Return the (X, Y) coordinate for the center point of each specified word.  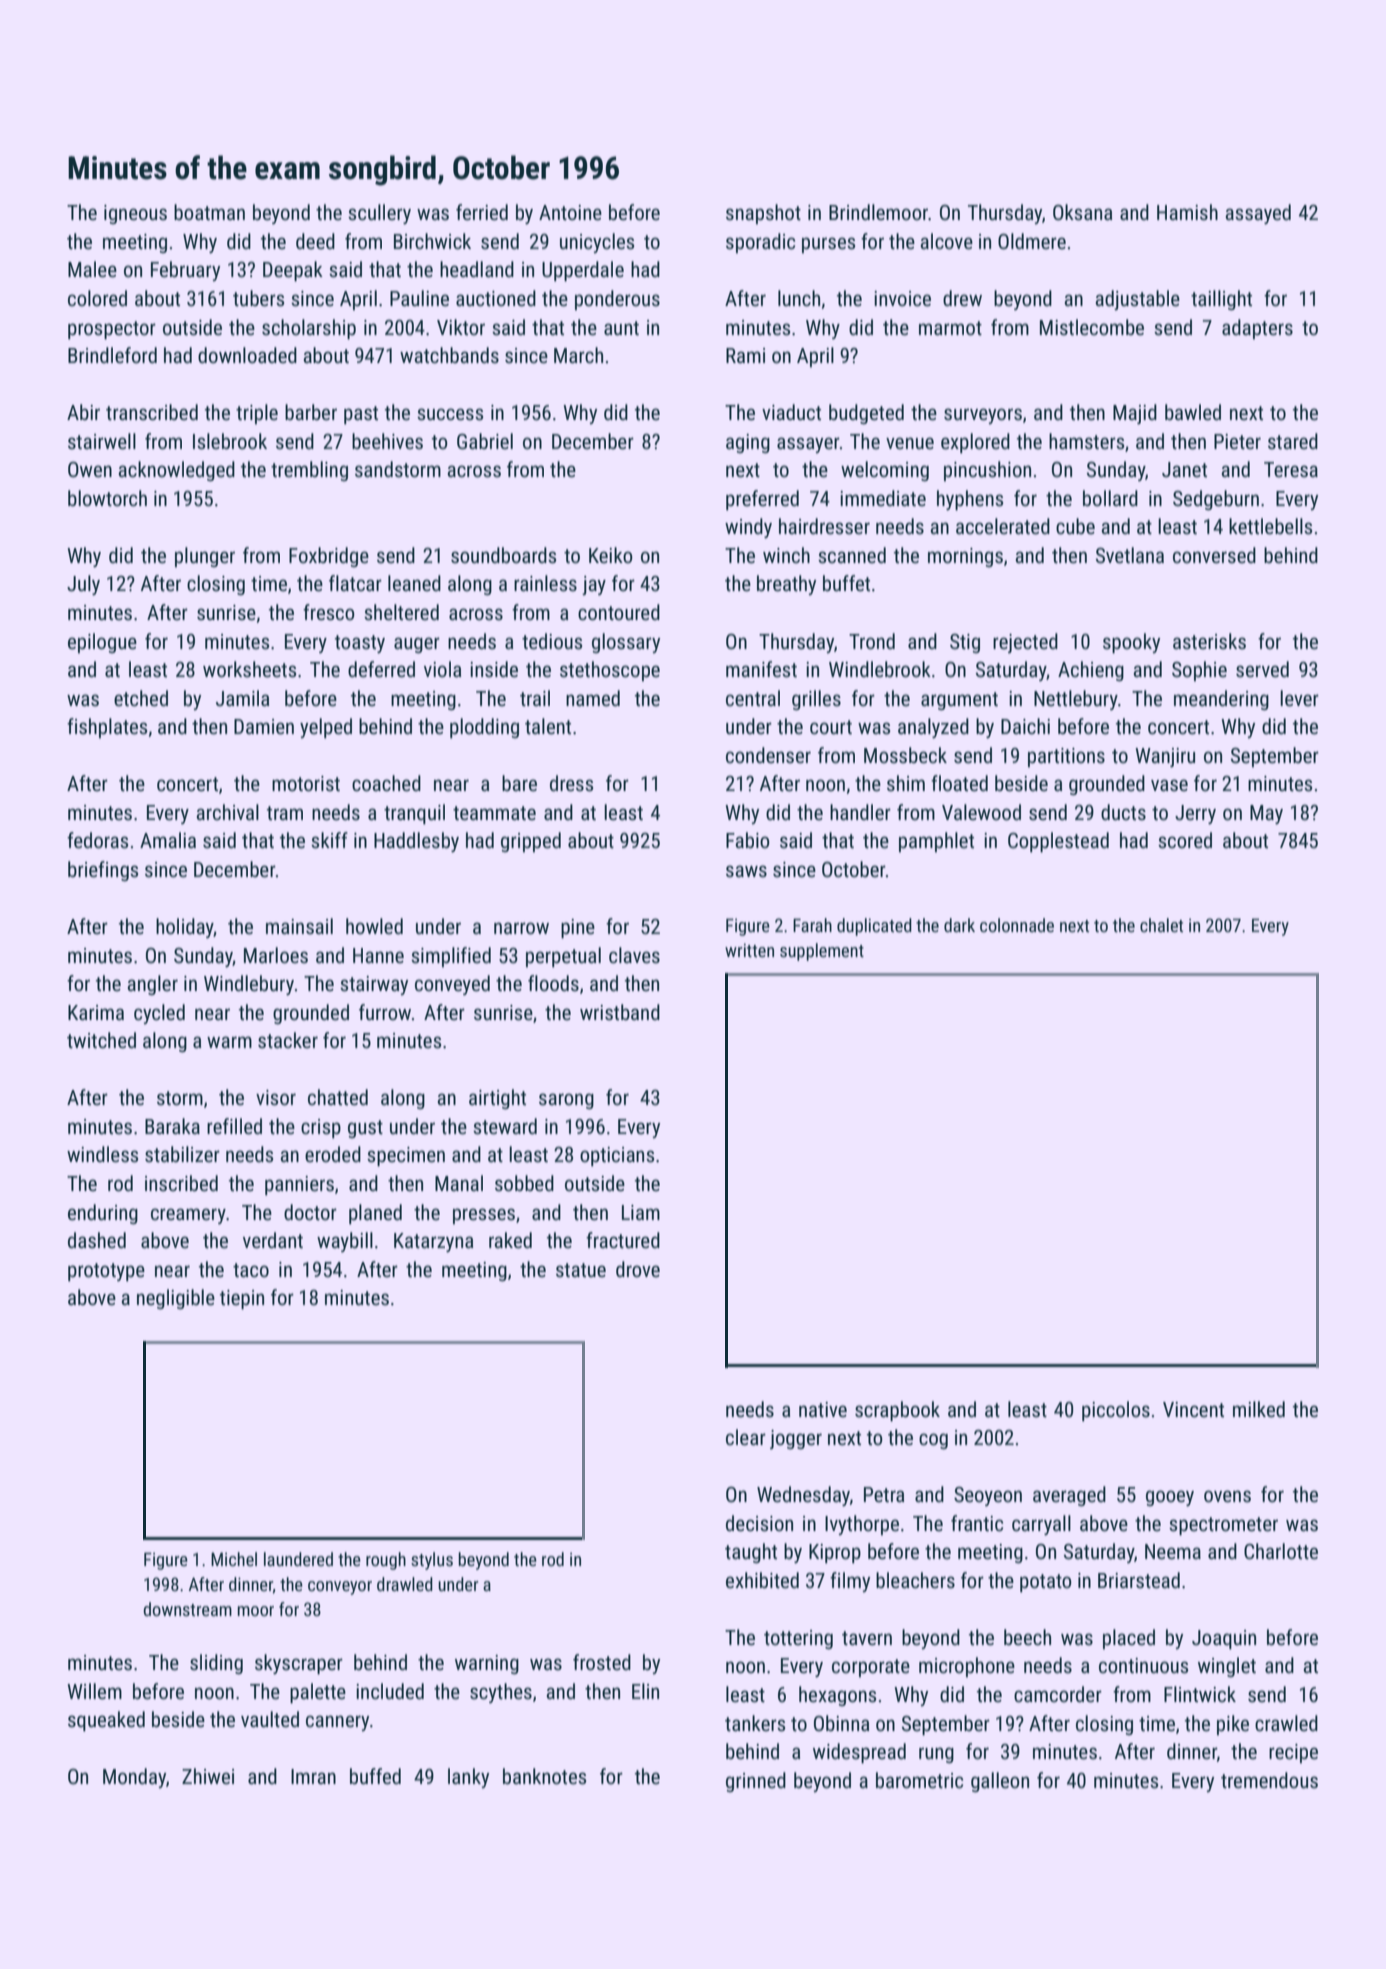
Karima (96, 1012)
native (823, 1409)
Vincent (1193, 1409)
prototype (106, 1272)
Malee (92, 269)
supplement (822, 952)
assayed (1258, 214)
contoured (619, 612)
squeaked (106, 1721)
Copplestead (1058, 842)
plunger (205, 557)
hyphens (970, 500)
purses (828, 245)
